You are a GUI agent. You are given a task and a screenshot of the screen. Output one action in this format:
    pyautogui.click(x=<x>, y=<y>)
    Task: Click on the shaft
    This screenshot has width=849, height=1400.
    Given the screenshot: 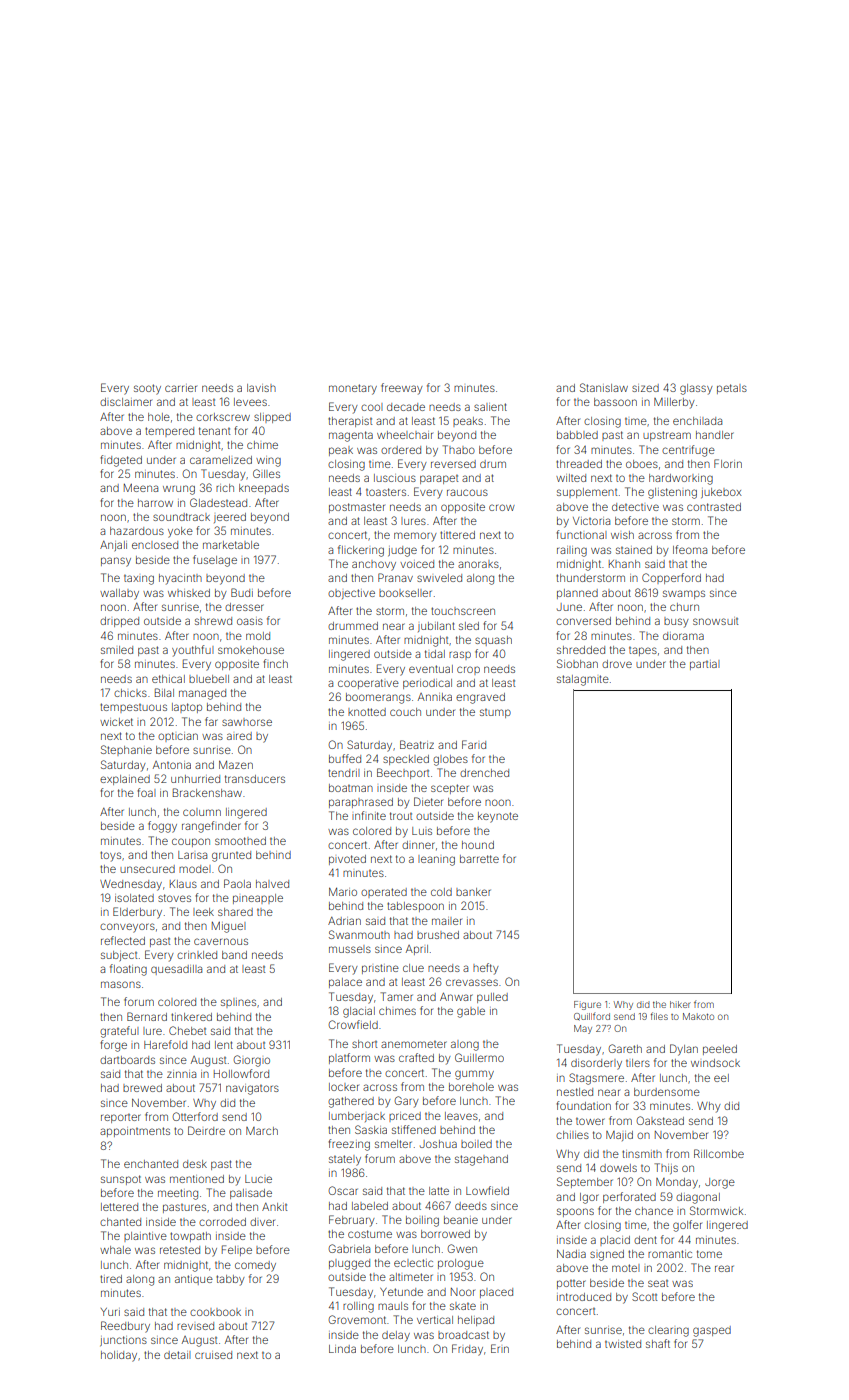 What is the action you would take?
    pyautogui.click(x=658, y=1343)
